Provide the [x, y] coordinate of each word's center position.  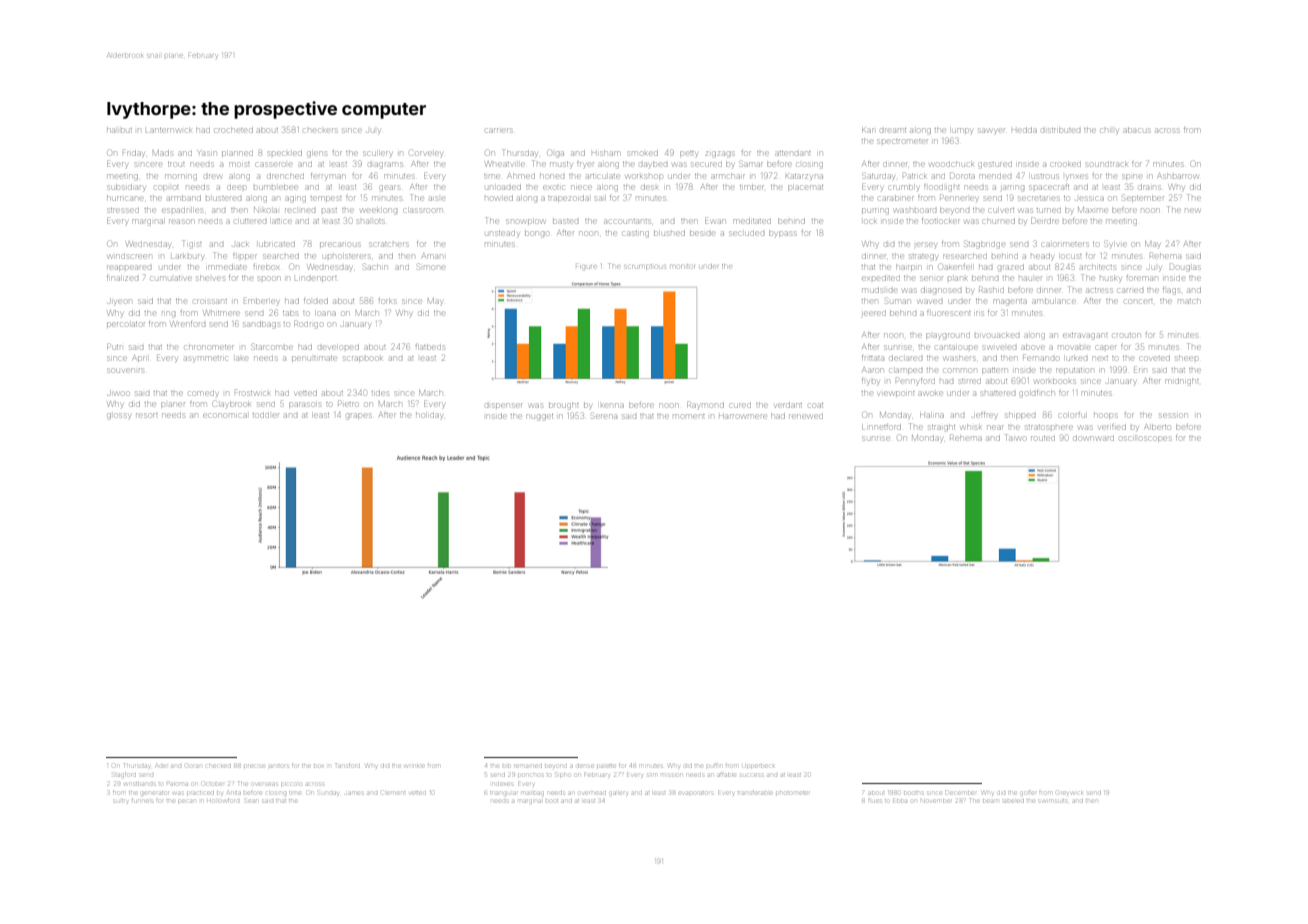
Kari [868, 130]
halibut [119, 130]
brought [564, 406]
